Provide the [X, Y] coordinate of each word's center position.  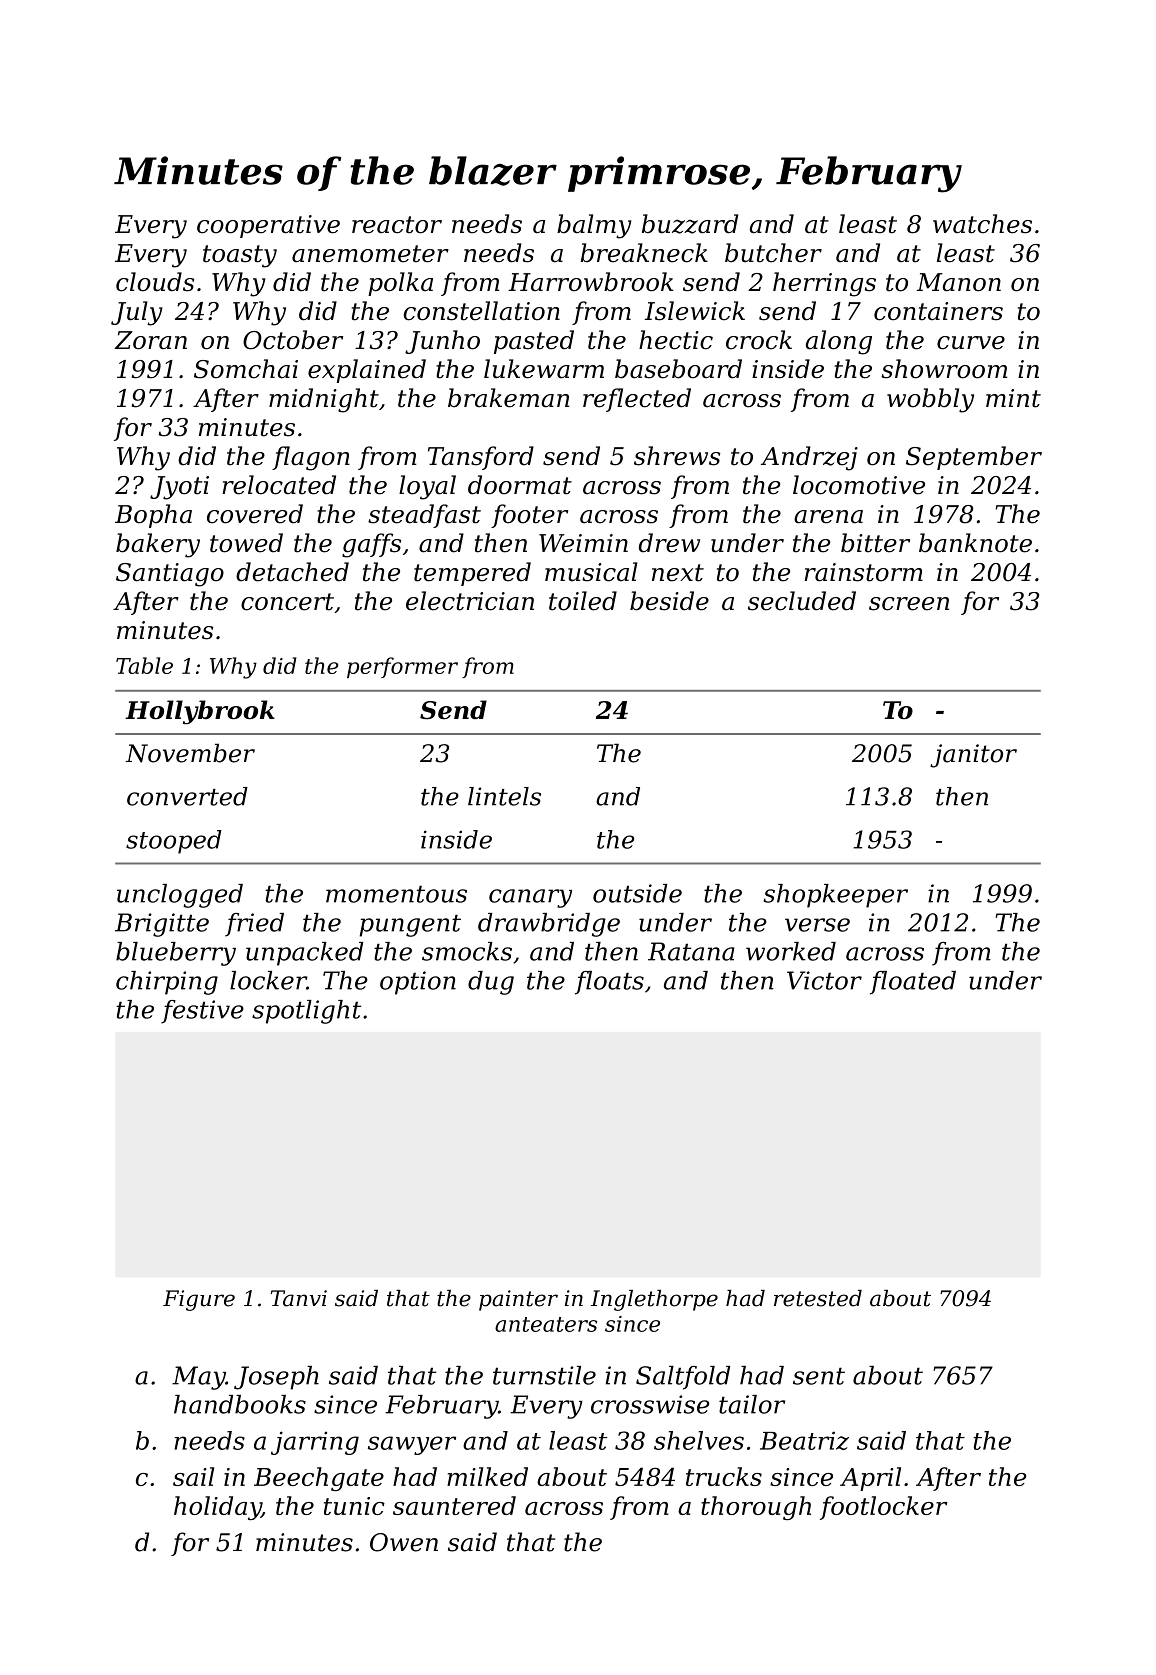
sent [819, 1376]
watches [982, 224]
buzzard [690, 224]
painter [518, 1300]
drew [669, 543]
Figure [199, 1300]
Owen [404, 1542]
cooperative [268, 226]
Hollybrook [200, 712]
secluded [802, 601]
